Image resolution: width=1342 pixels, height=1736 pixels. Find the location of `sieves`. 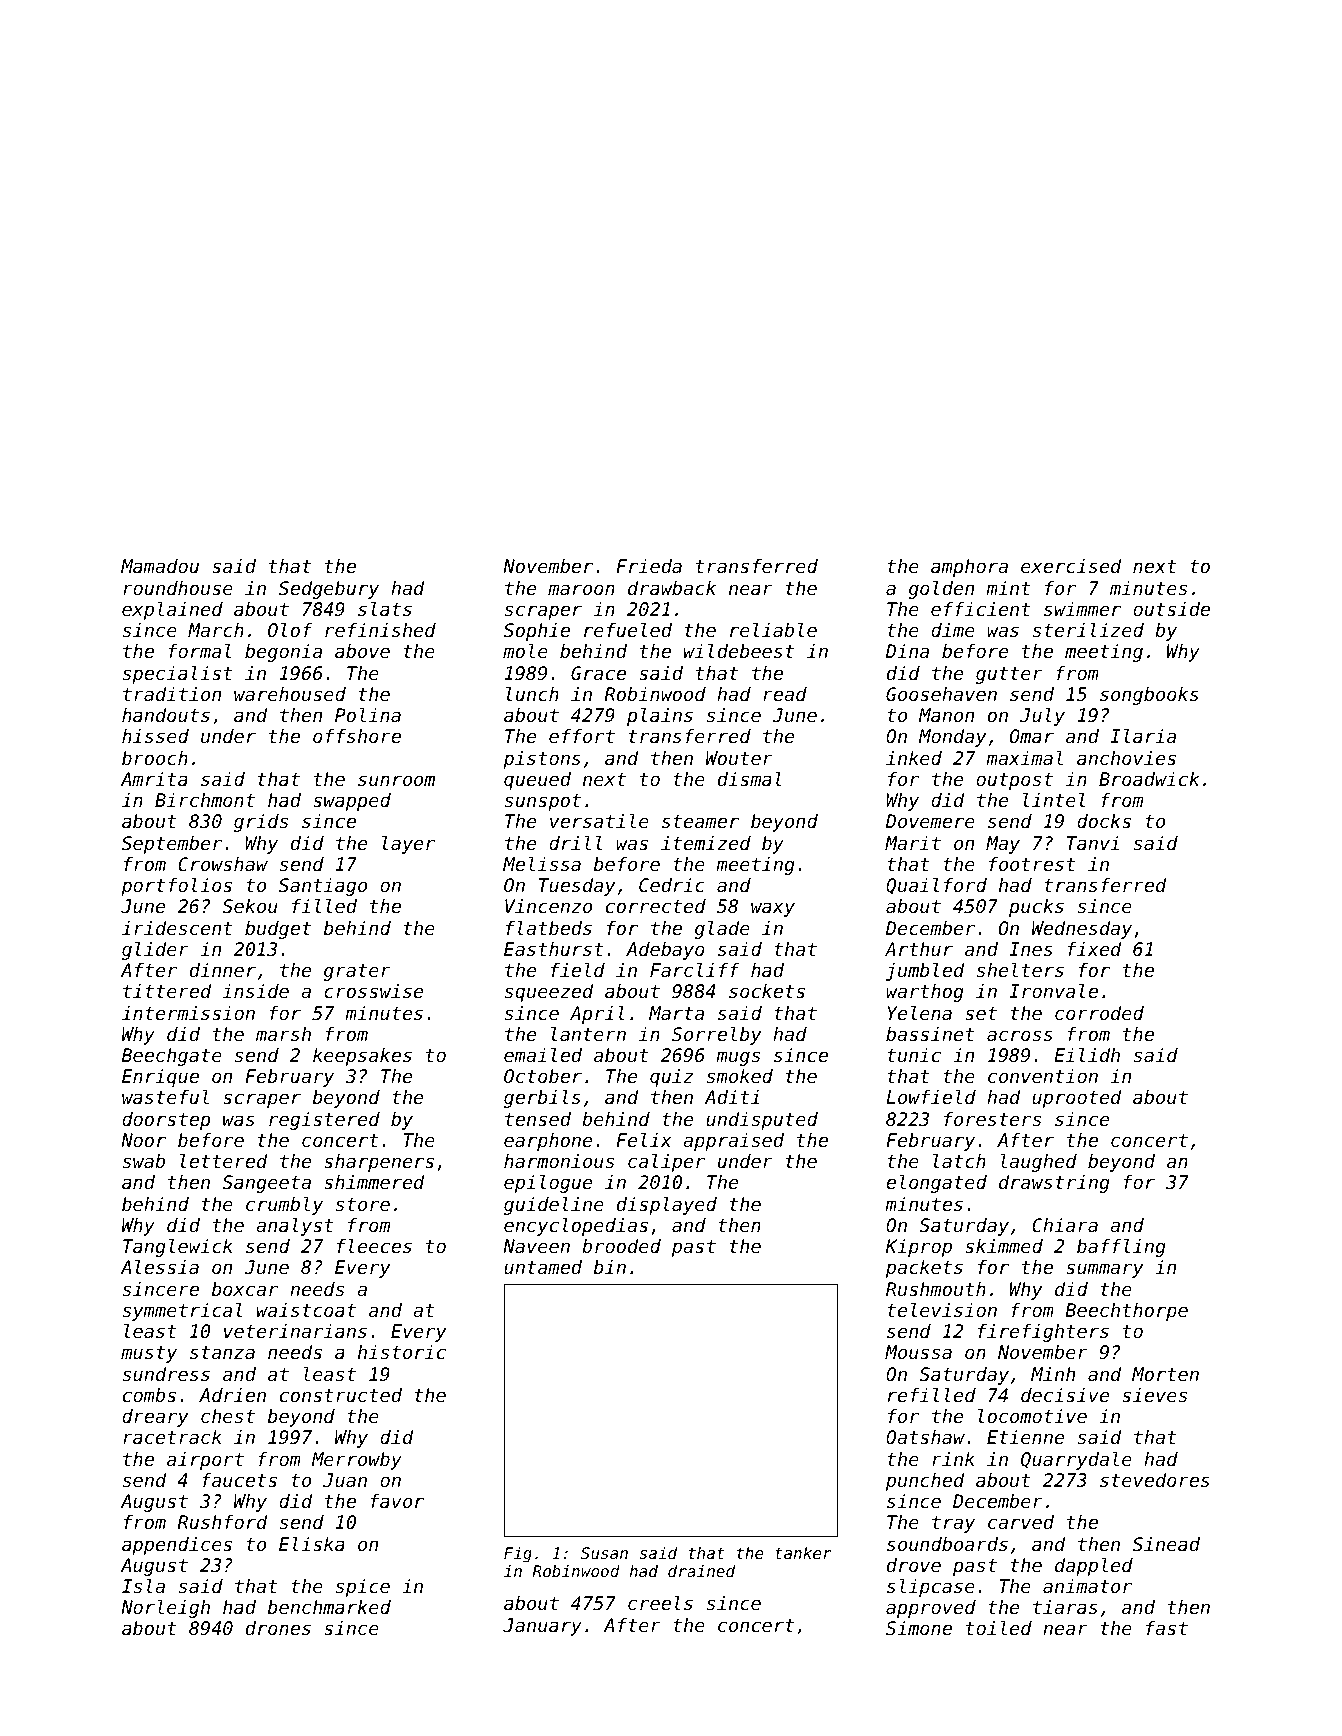

sieves is located at coordinates (1154, 1395).
